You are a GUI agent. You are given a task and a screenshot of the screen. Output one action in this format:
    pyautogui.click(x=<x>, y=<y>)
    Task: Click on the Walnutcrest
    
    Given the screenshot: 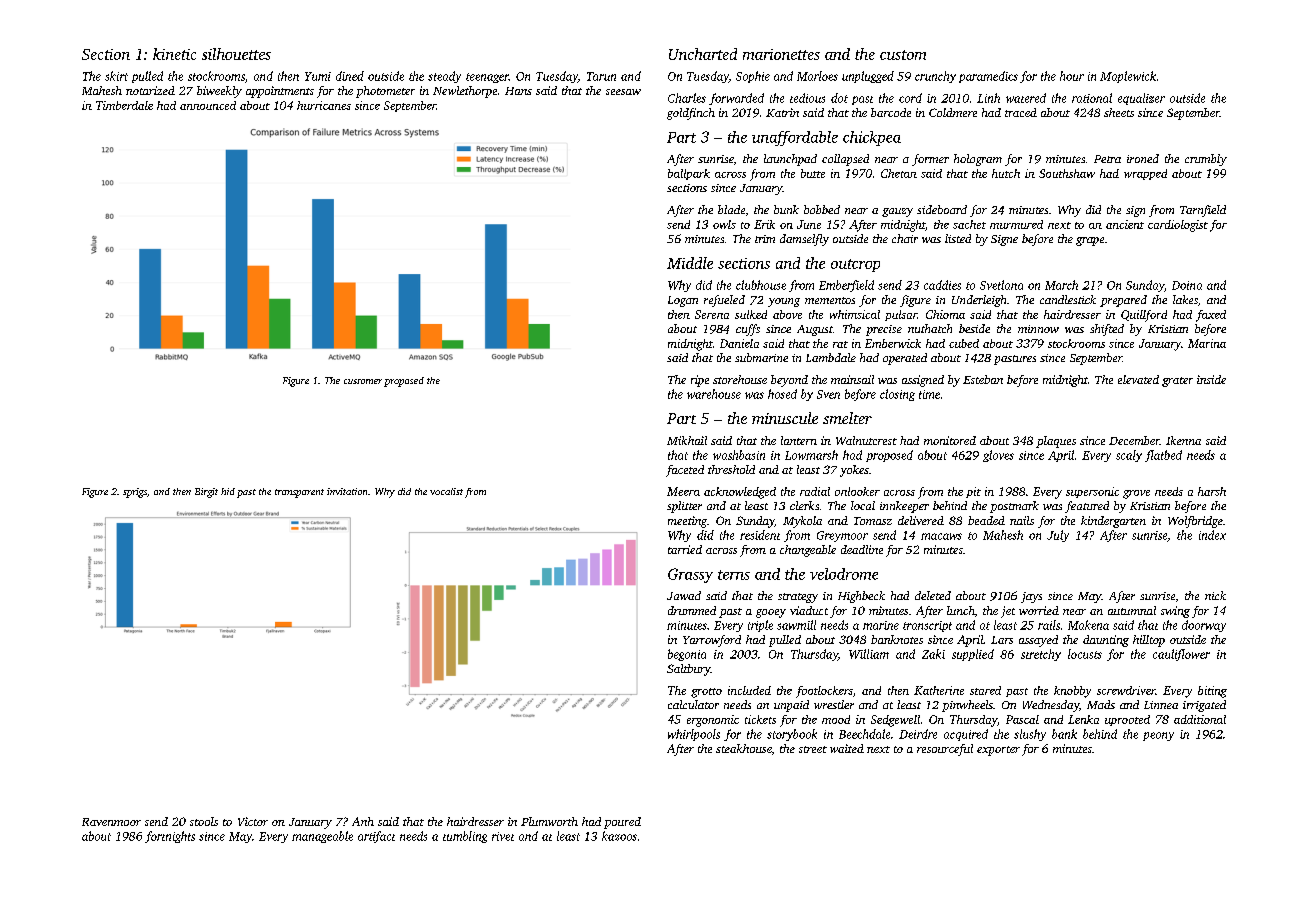 What is the action you would take?
    pyautogui.click(x=866, y=440)
